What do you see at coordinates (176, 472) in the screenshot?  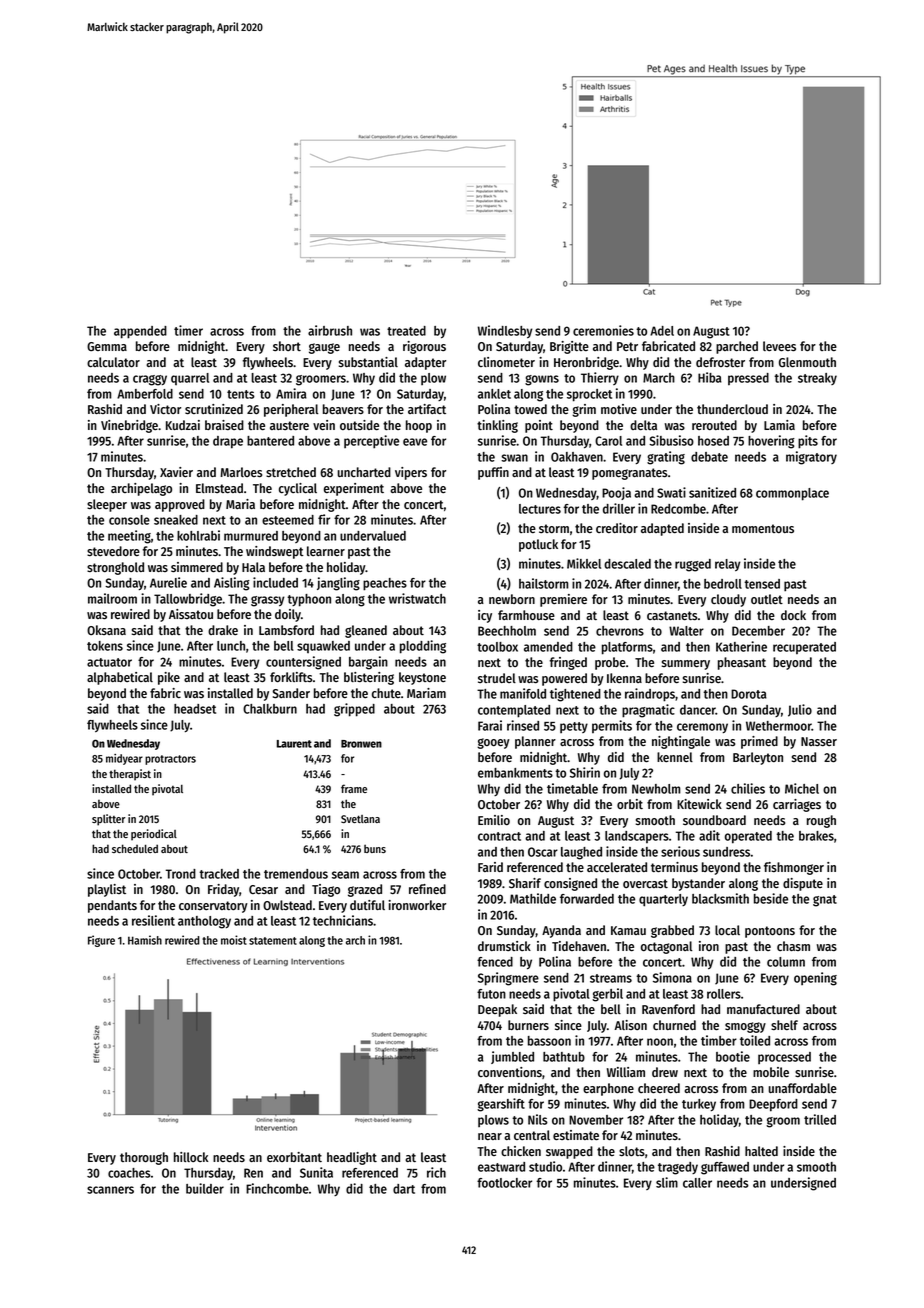 I see `Xavier` at bounding box center [176, 472].
